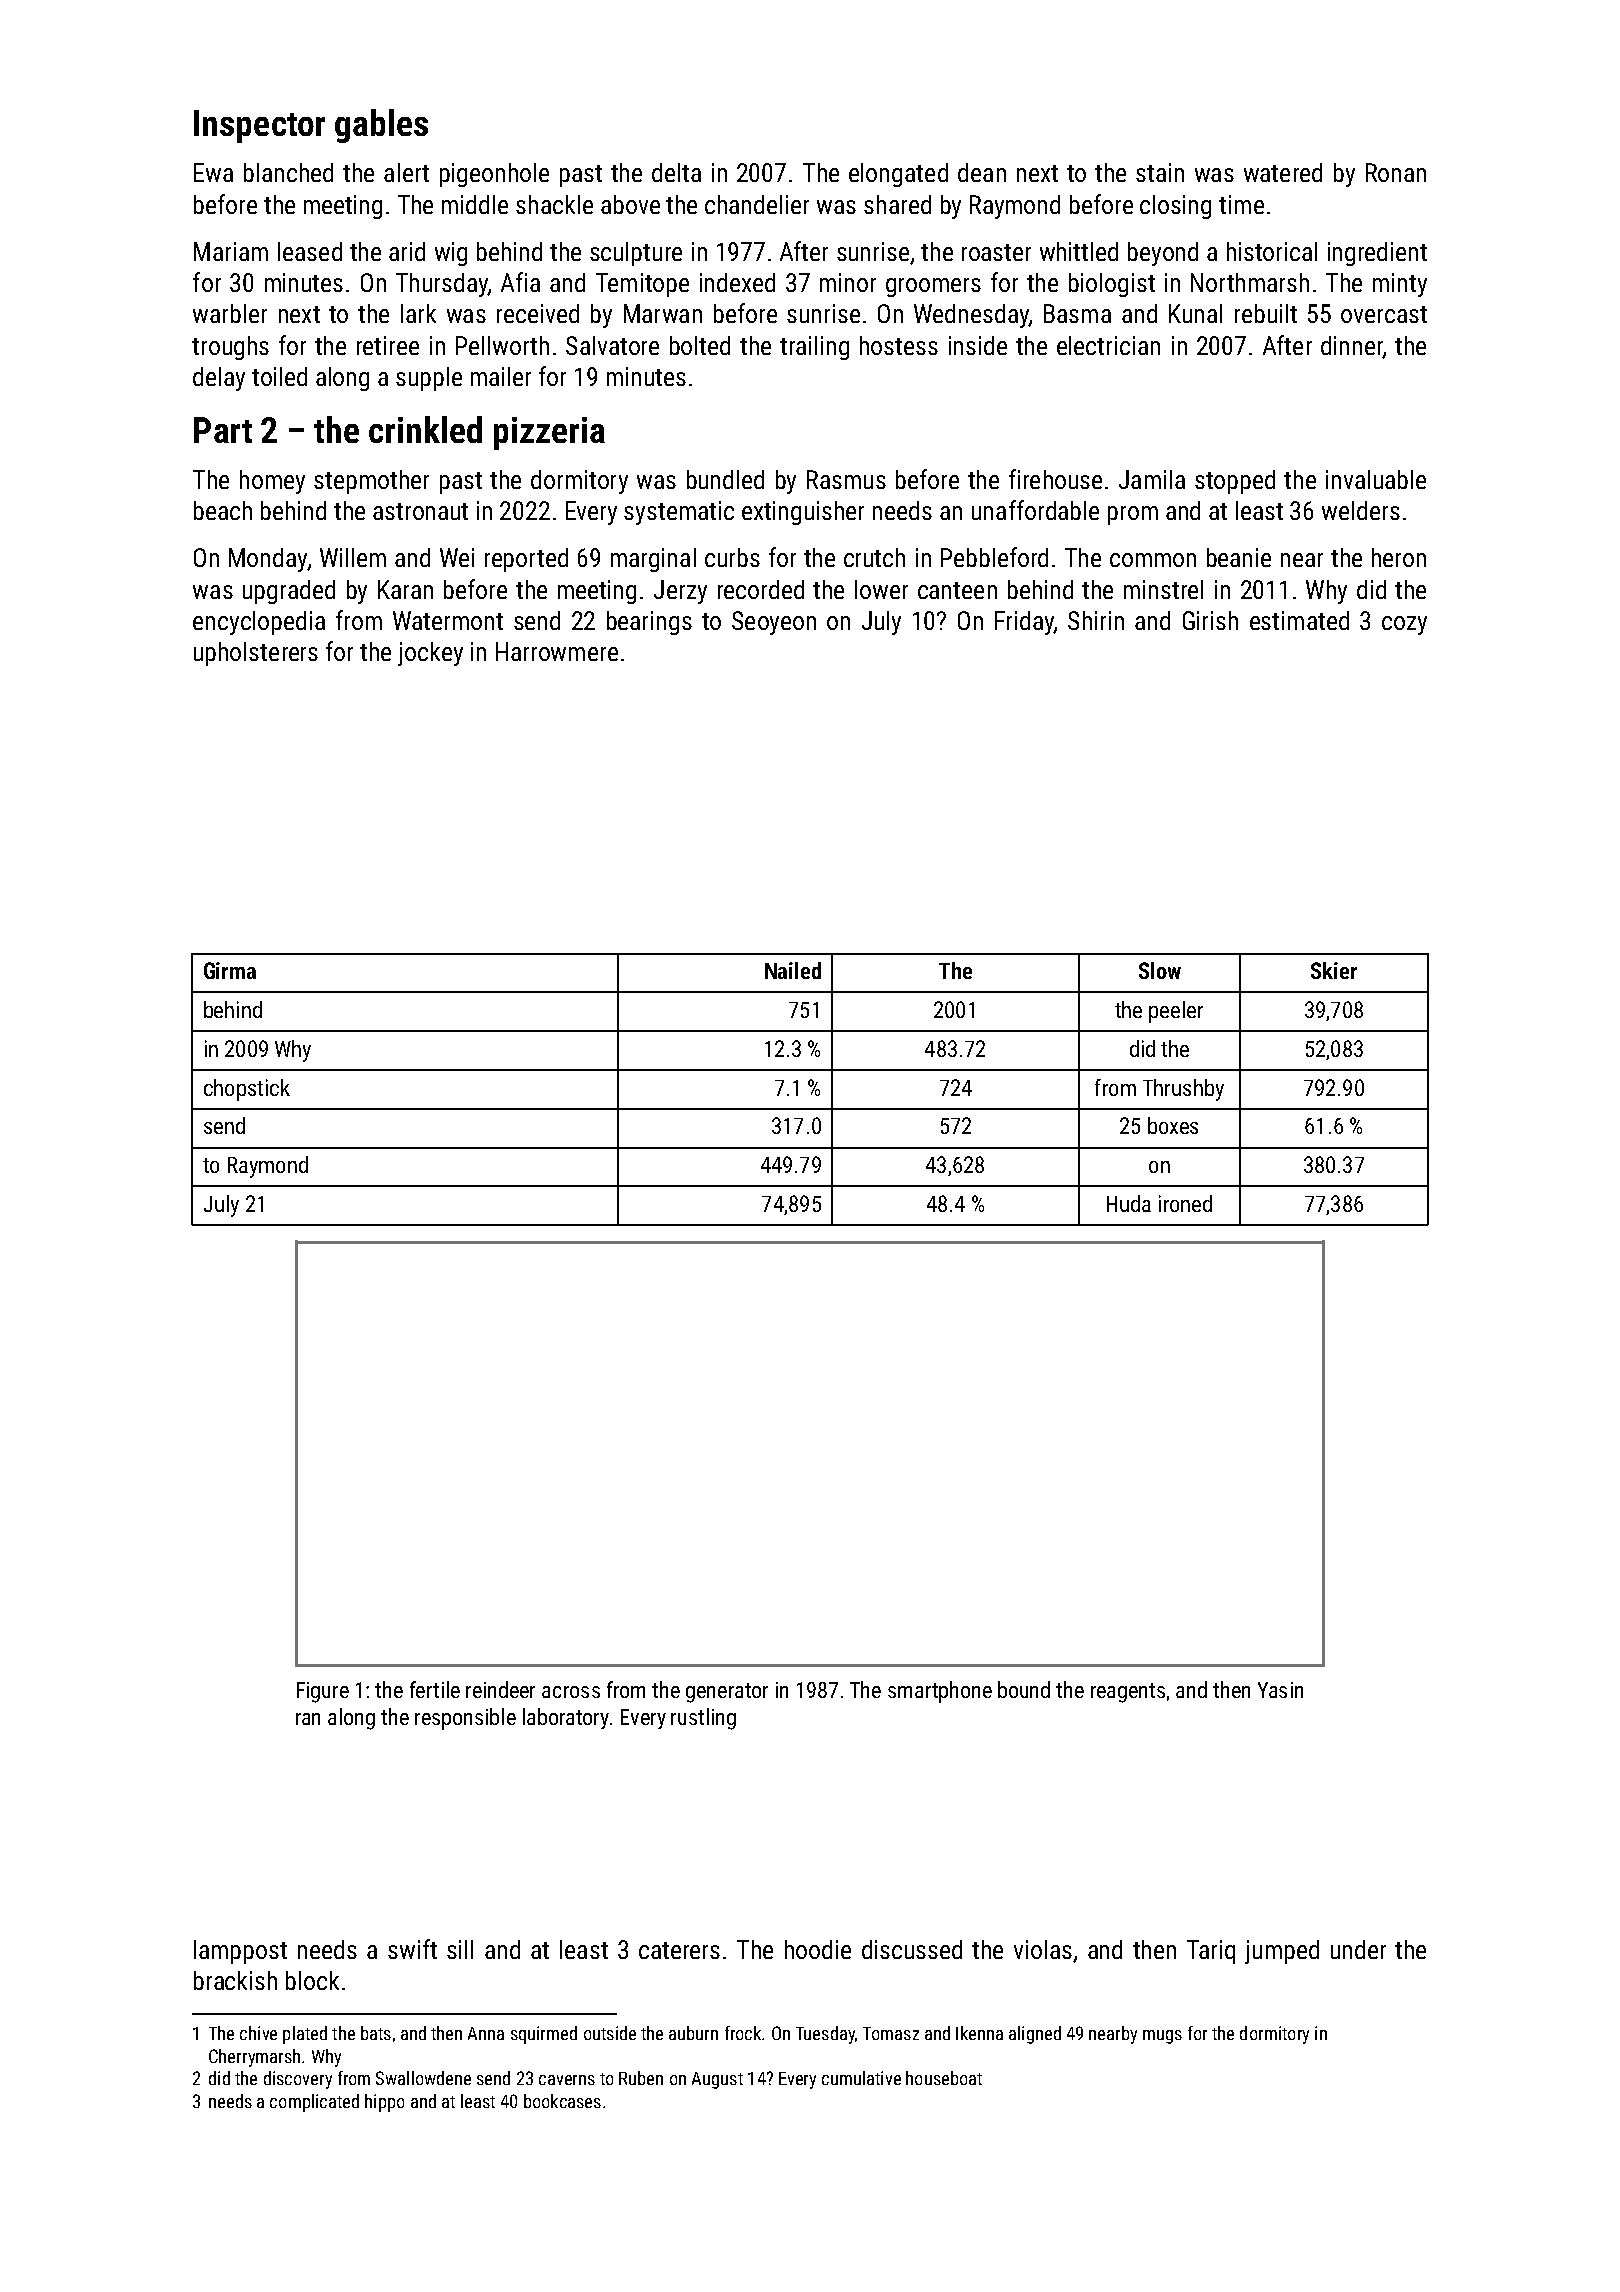 The height and width of the screenshot is (2292, 1620). I want to click on dinner, so click(1352, 345).
